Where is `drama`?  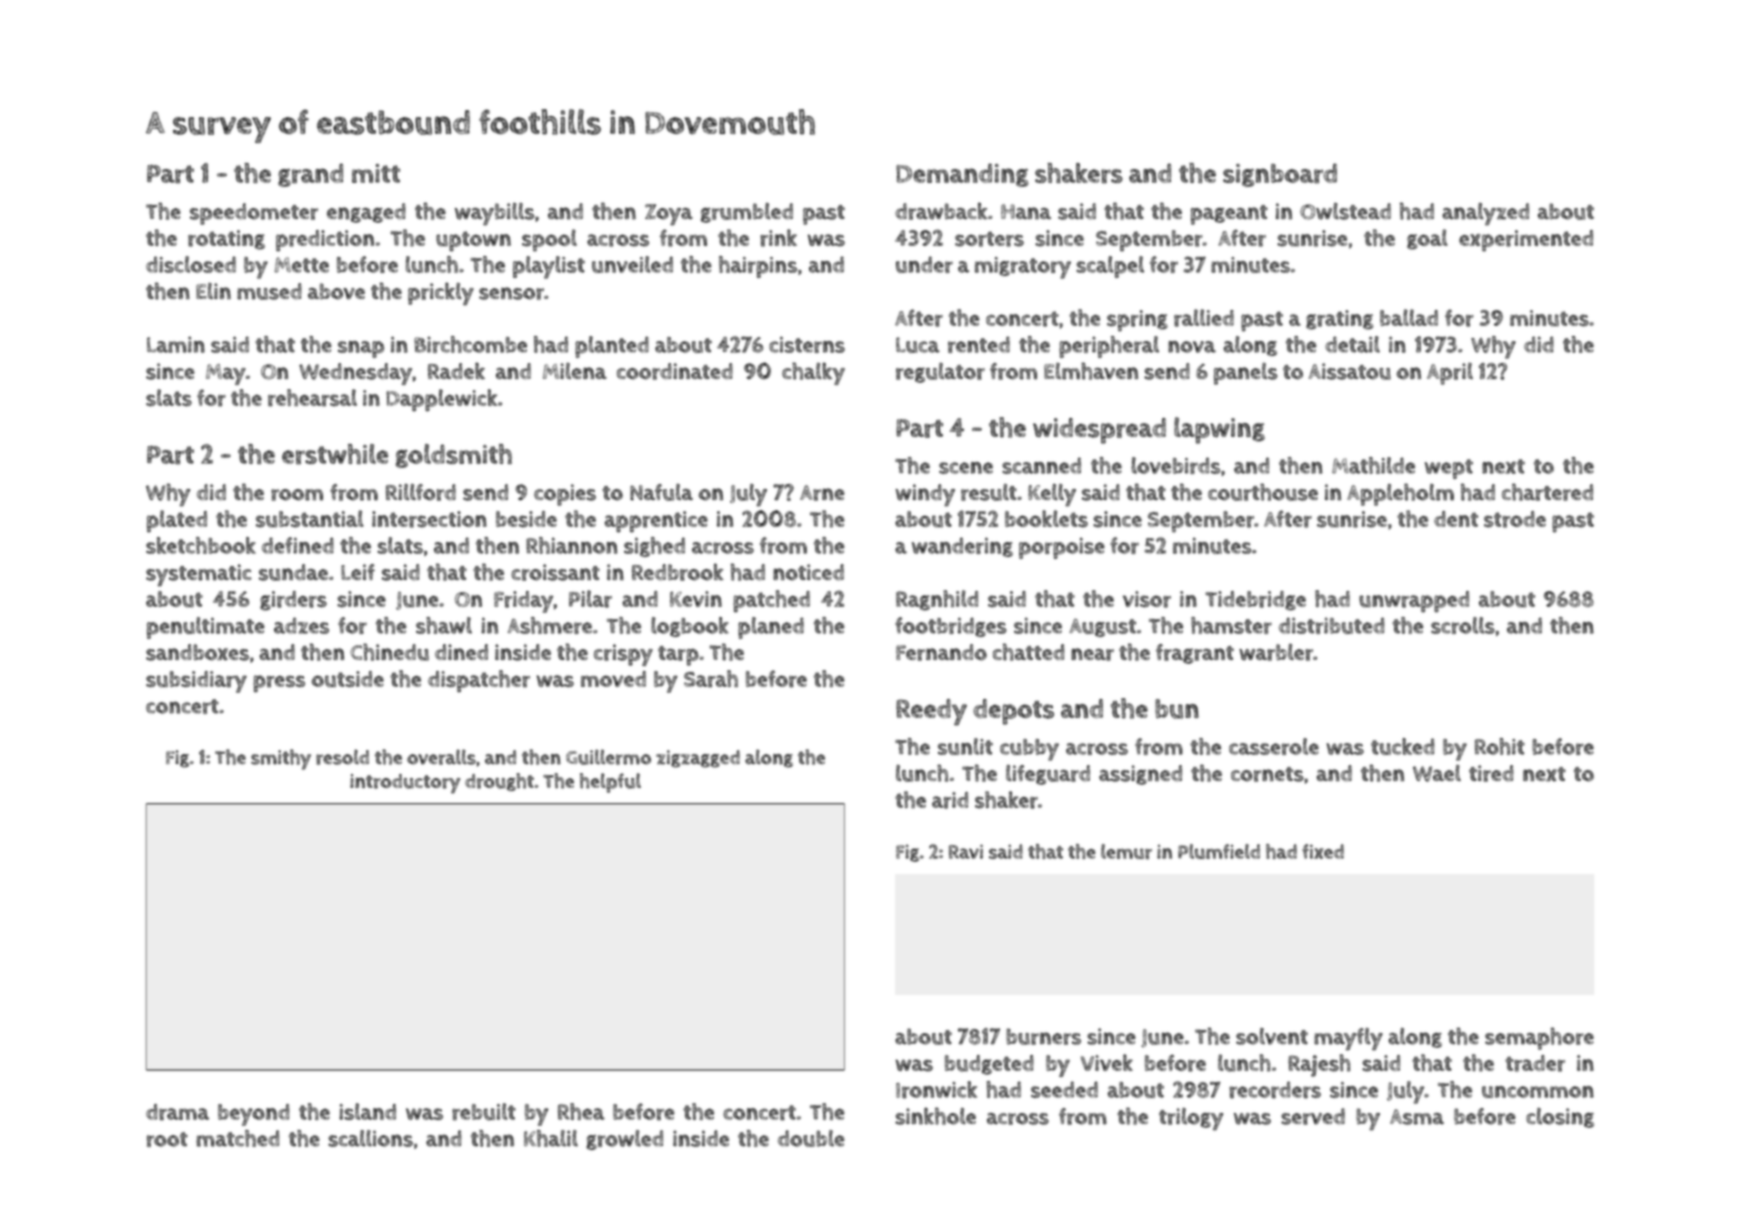 drama is located at coordinates (177, 1112).
